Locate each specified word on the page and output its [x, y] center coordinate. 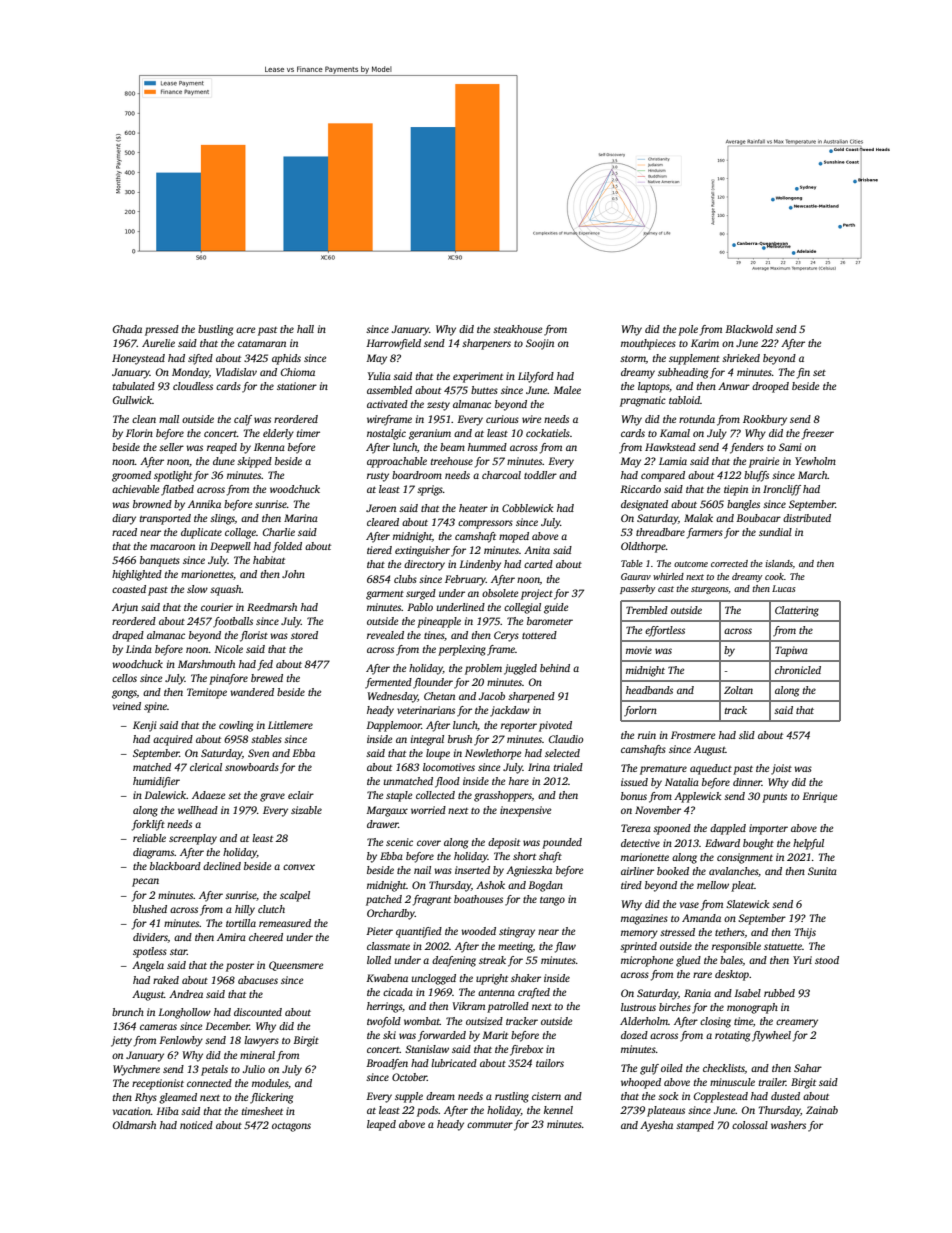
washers [788, 1125]
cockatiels [548, 433]
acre [245, 330]
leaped [381, 1125]
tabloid [684, 400]
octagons [291, 1127]
